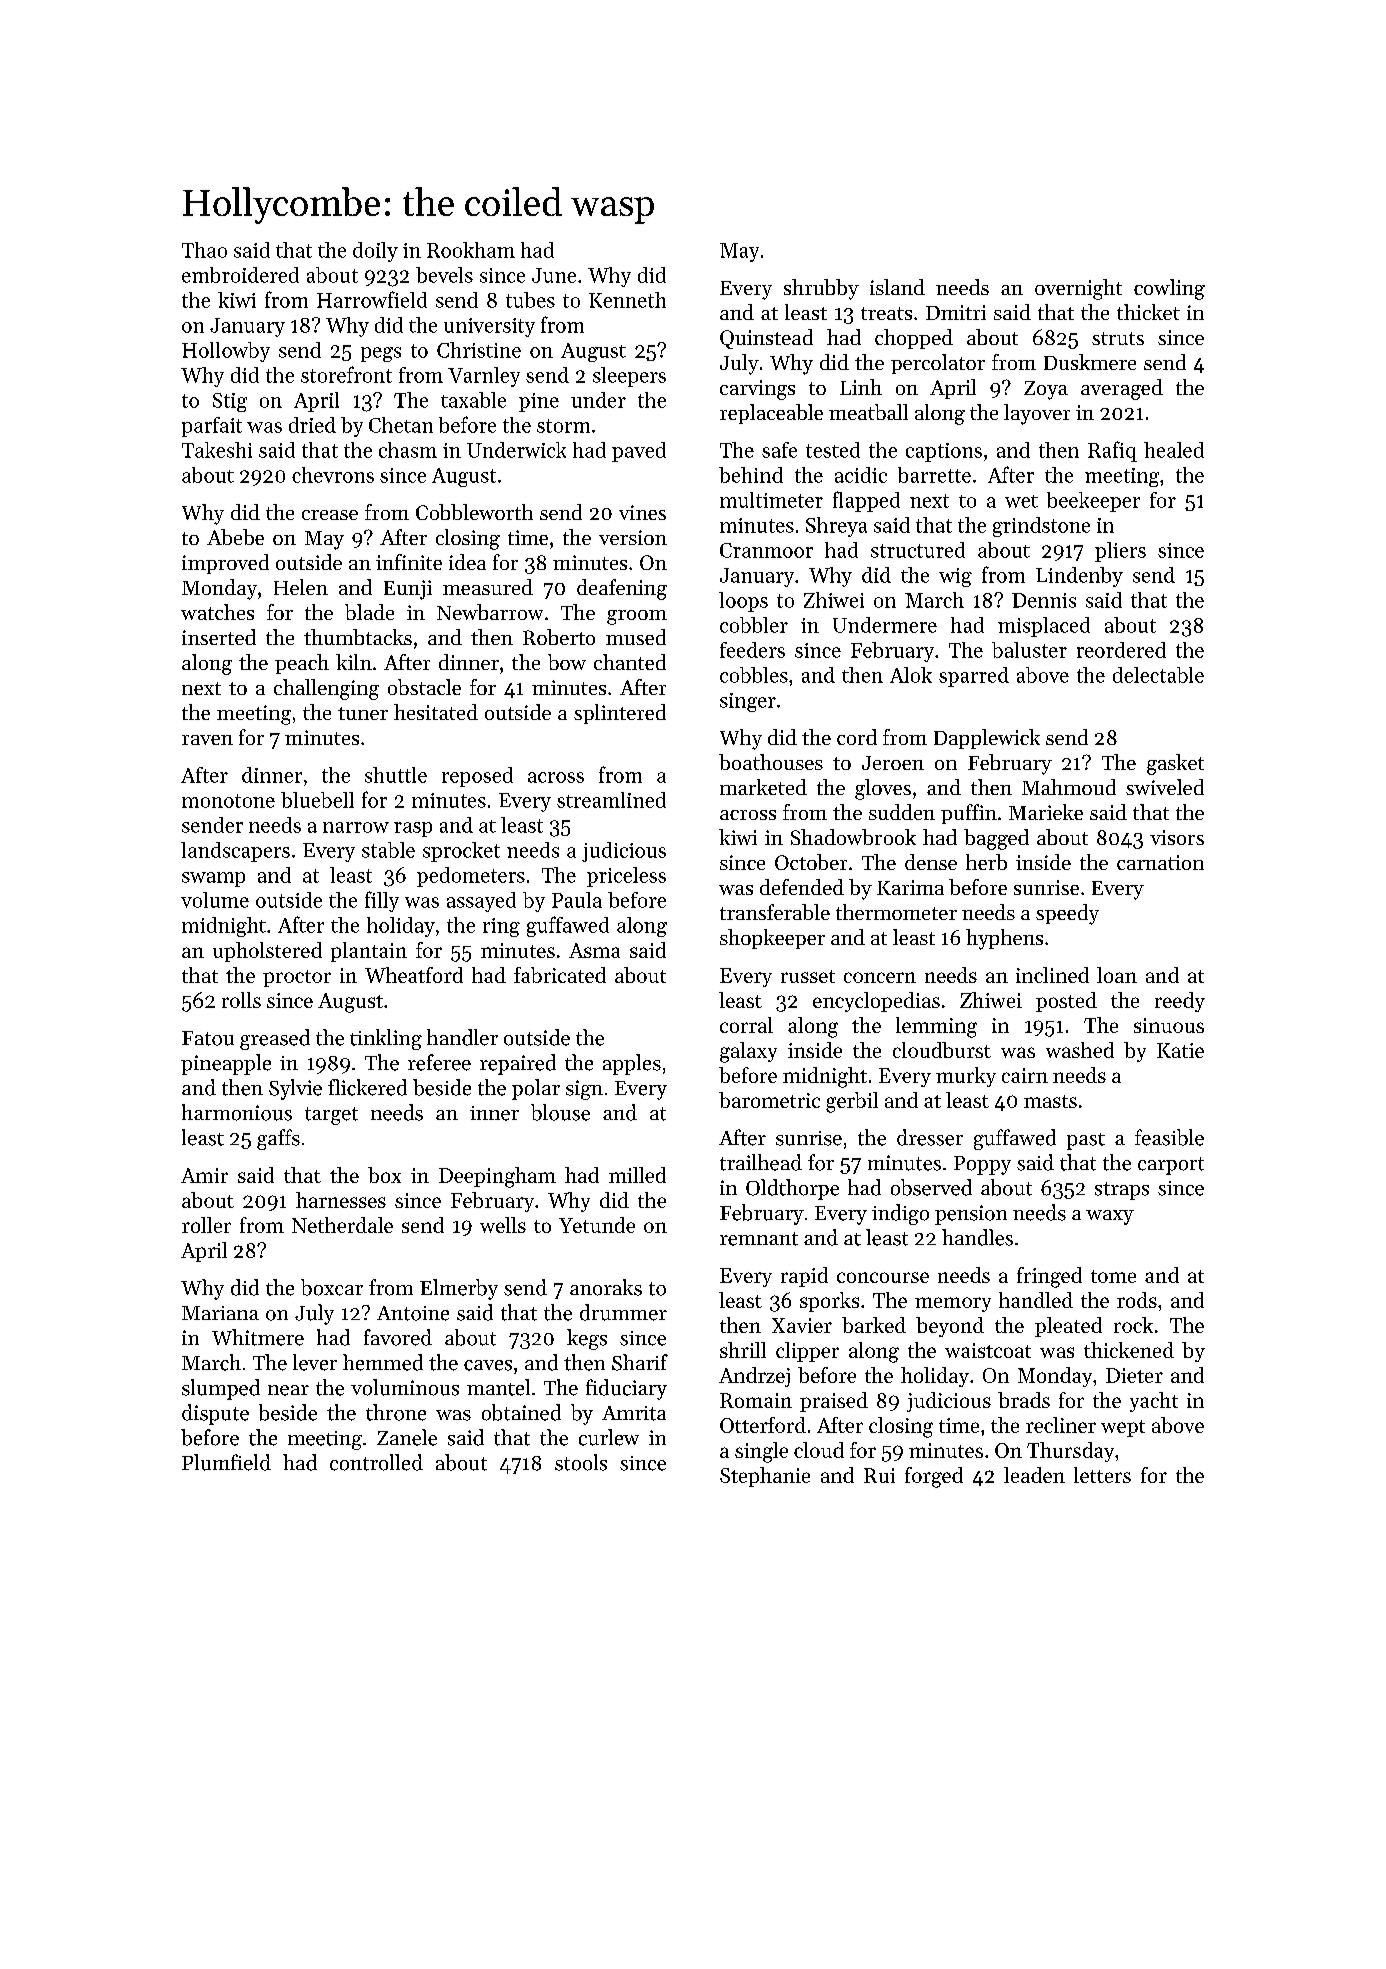 The width and height of the screenshot is (1386, 1969). Describe the element at coordinates (1121, 650) in the screenshot. I see `reordered` at that location.
